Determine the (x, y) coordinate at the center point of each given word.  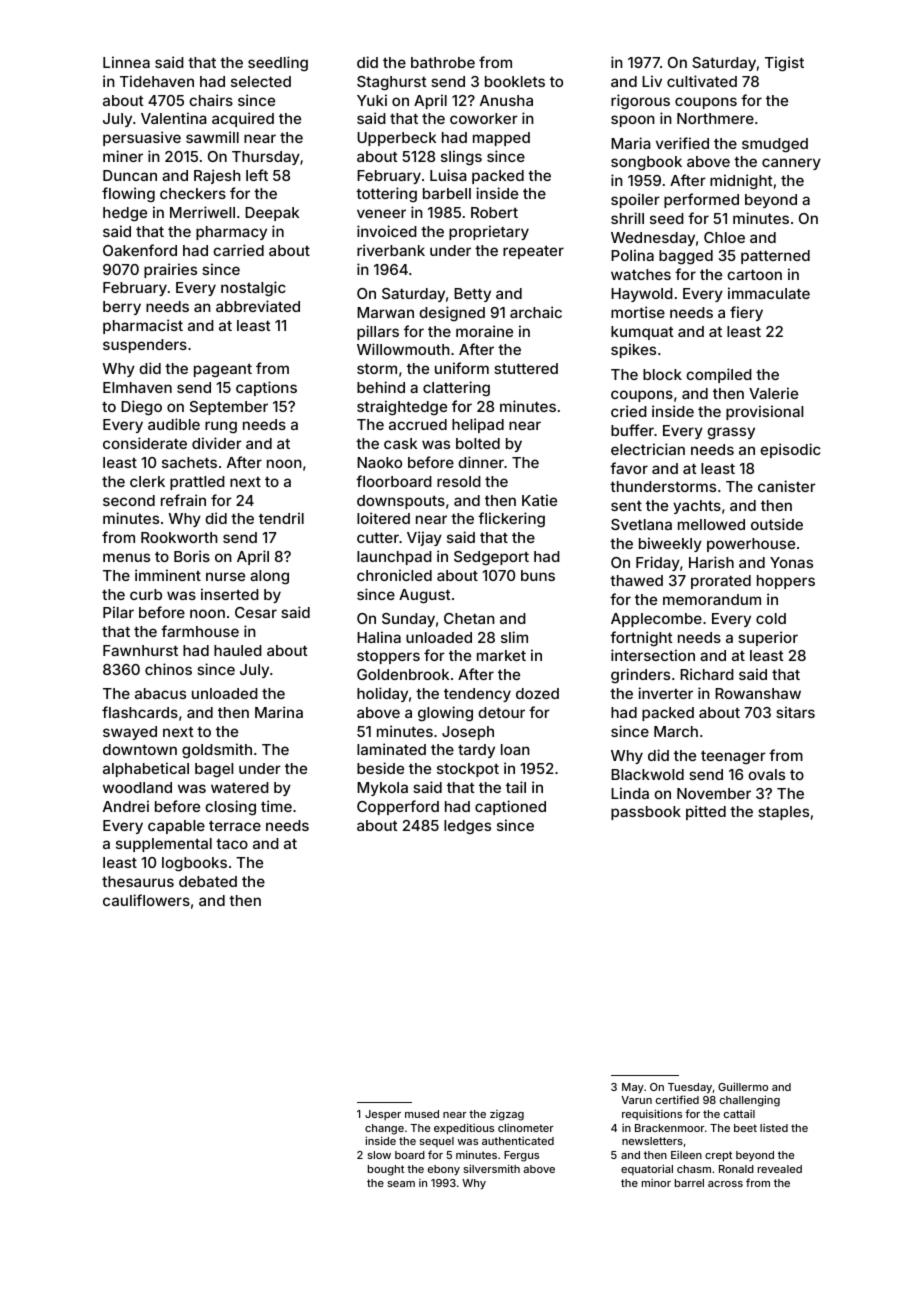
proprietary (489, 232)
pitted (706, 812)
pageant (223, 371)
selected (261, 81)
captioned (510, 807)
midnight (741, 182)
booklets (515, 81)
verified (682, 143)
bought (386, 1170)
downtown (140, 749)
